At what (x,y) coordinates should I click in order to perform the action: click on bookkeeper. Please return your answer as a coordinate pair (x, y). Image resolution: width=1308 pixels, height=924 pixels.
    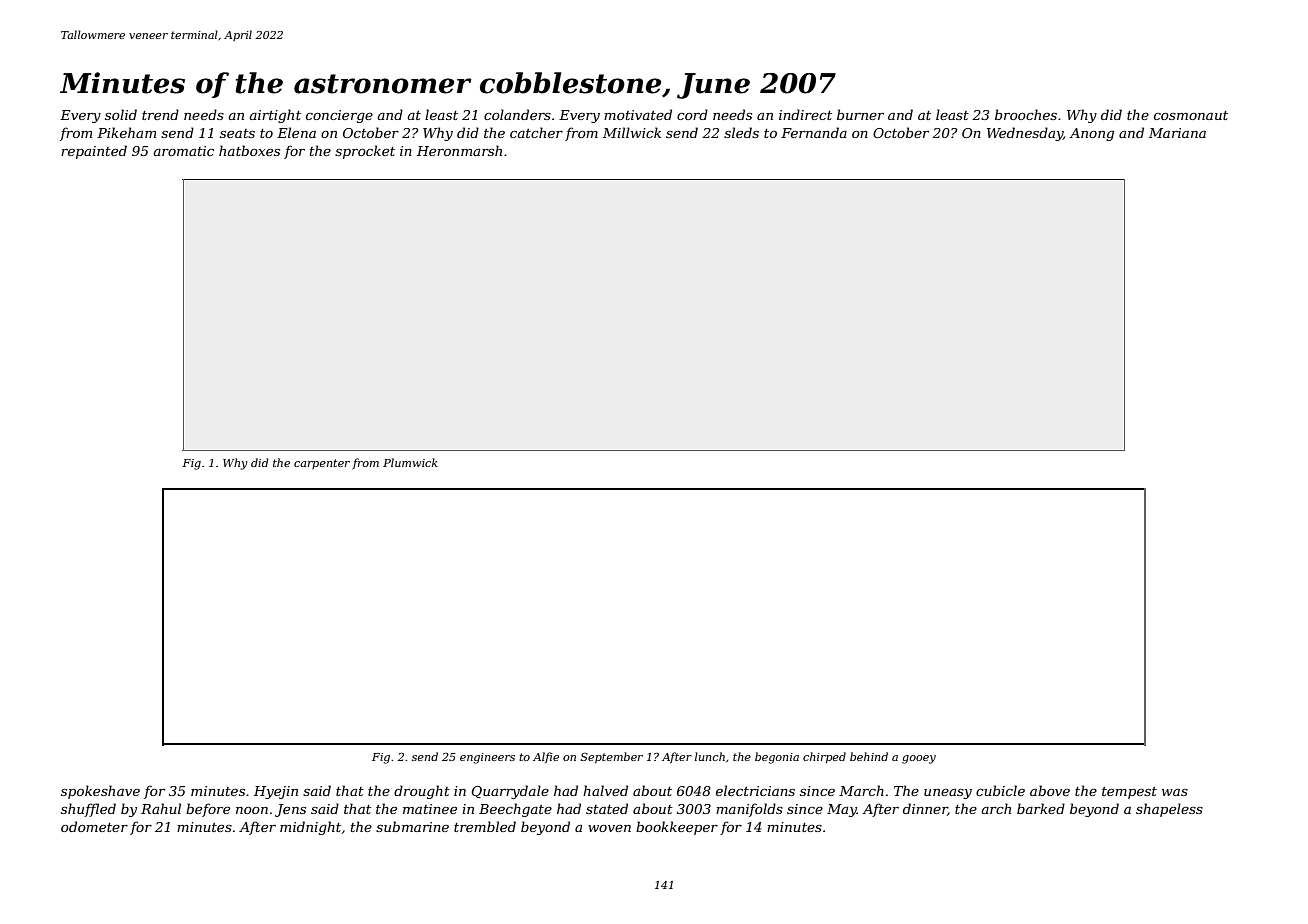
    Looking at the image, I should click on (677, 828).
